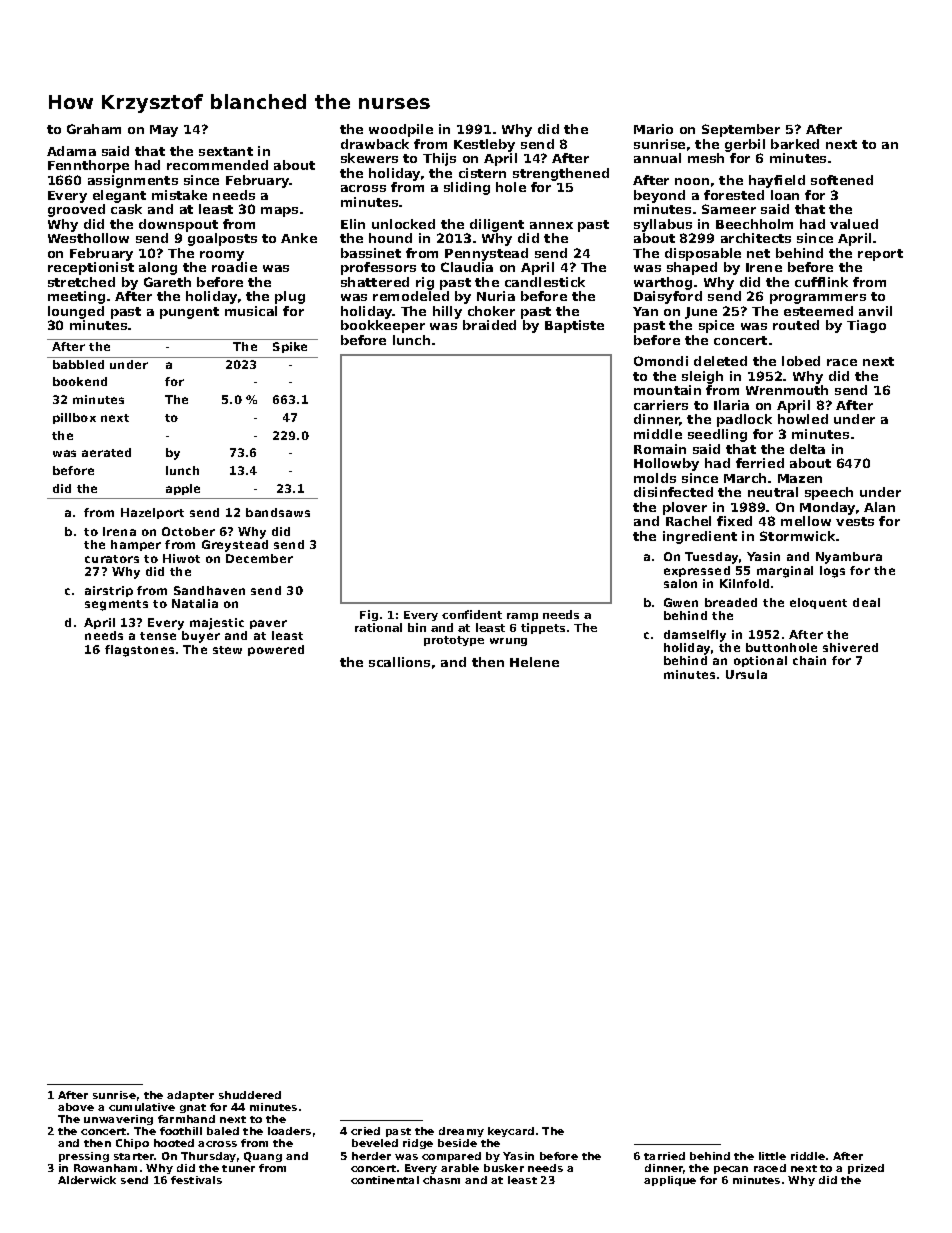  What do you see at coordinates (741, 130) in the document?
I see `September` at bounding box center [741, 130].
